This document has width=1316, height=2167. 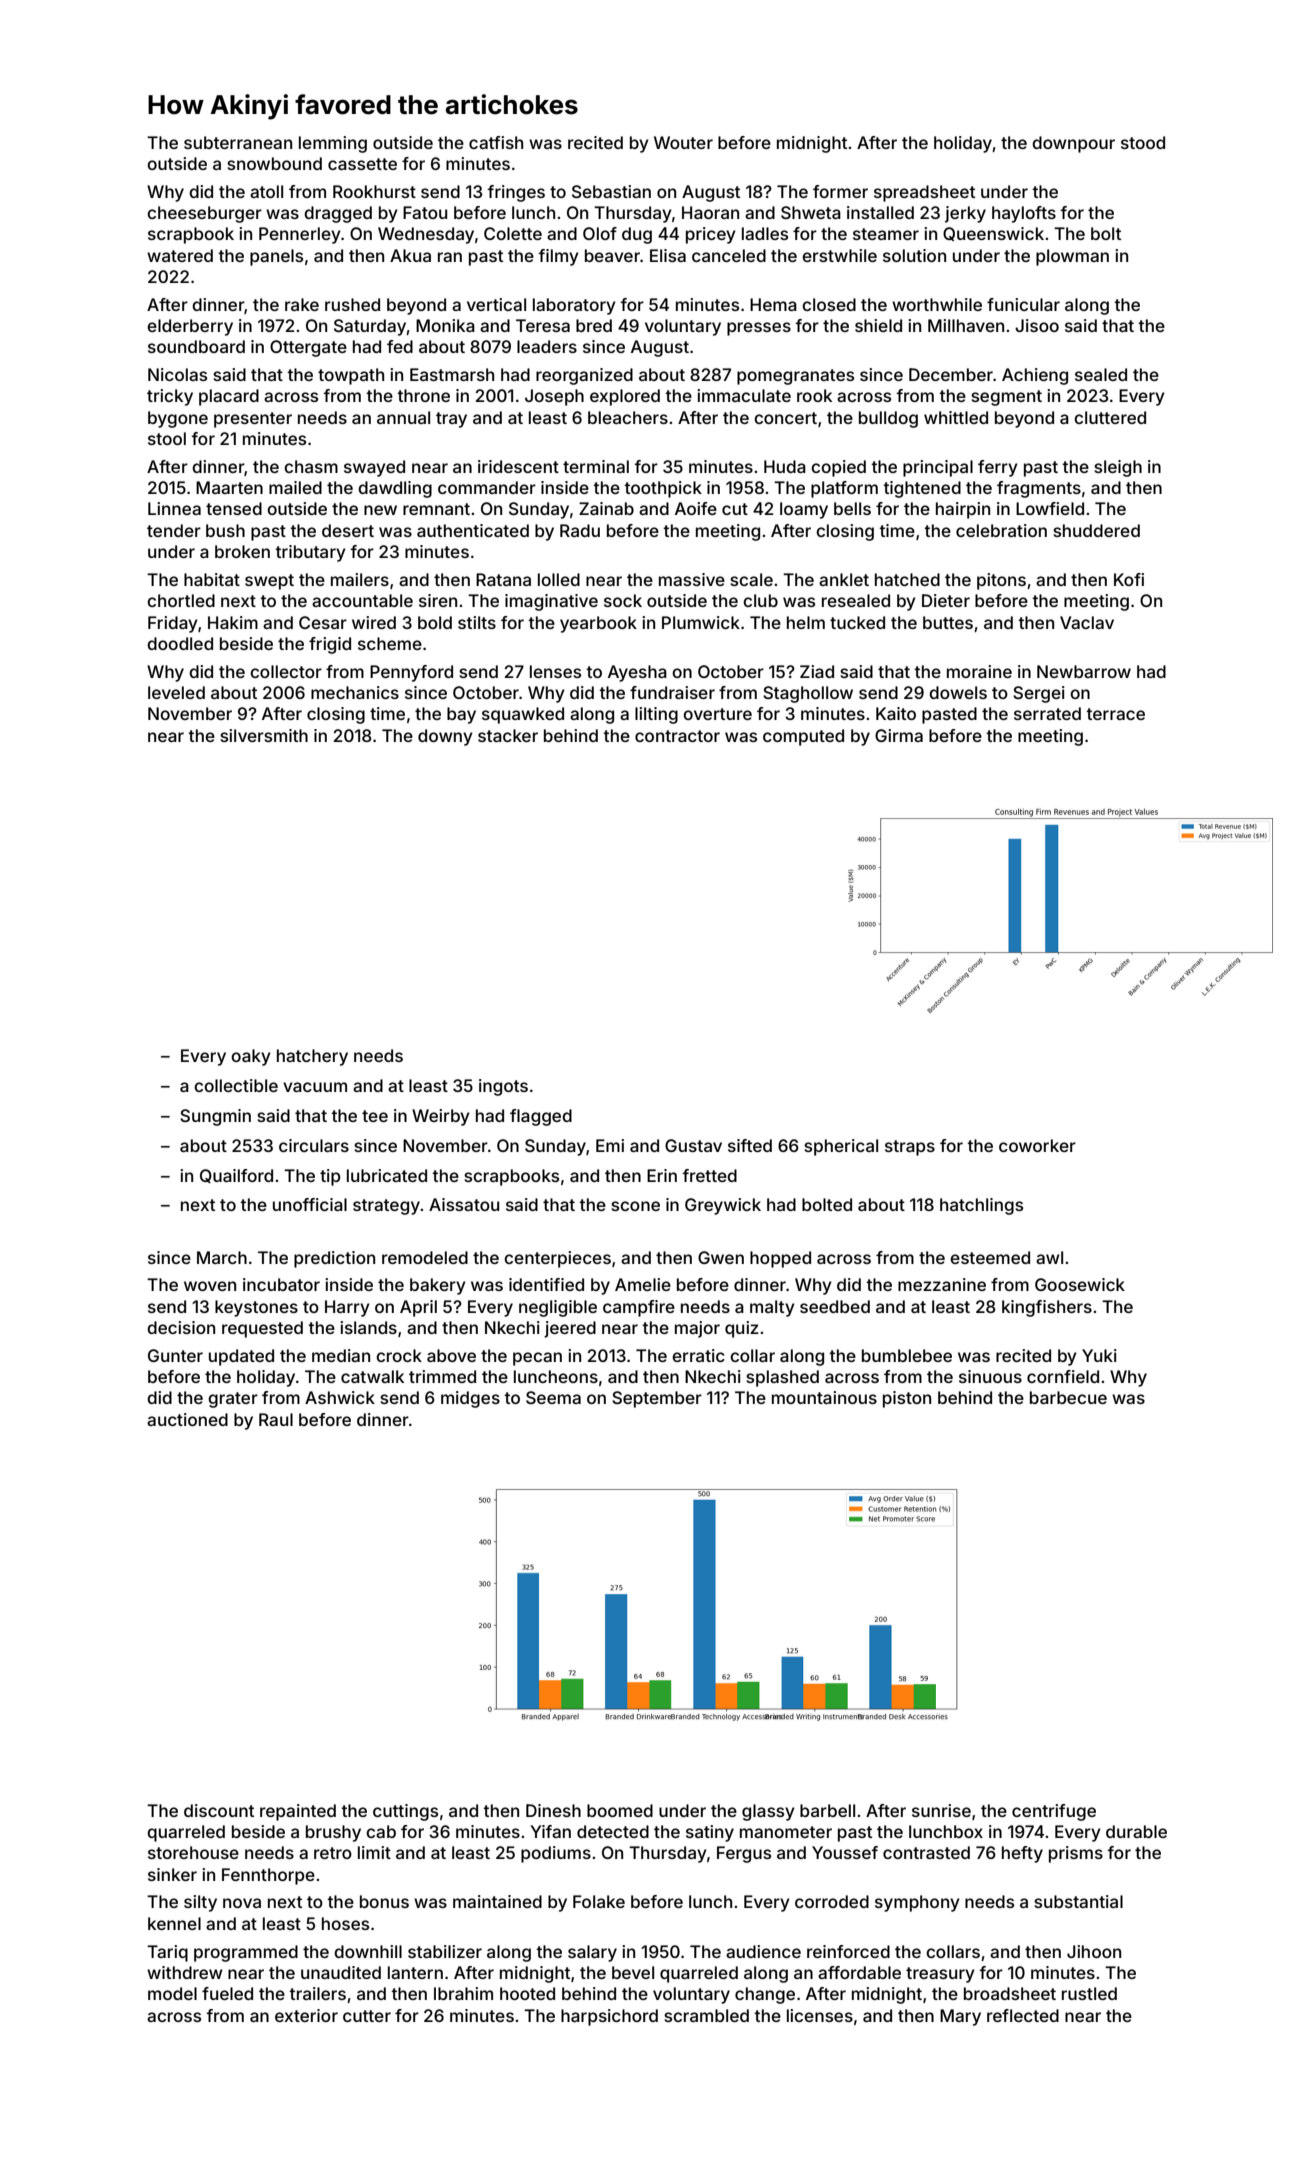 What do you see at coordinates (958, 692) in the document?
I see `dowels` at bounding box center [958, 692].
